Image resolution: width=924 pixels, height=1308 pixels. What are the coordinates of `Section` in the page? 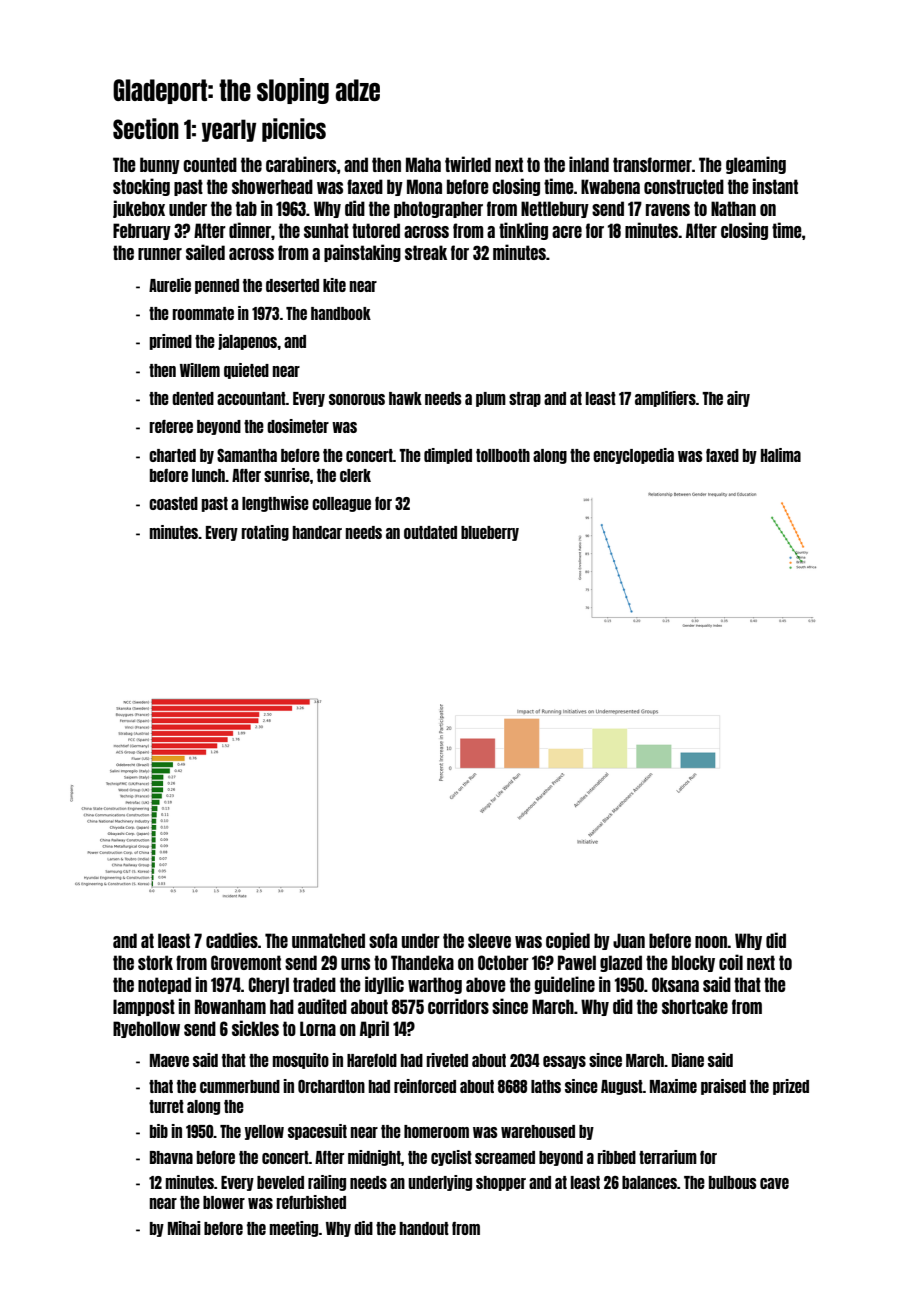 It's located at (146, 128).
